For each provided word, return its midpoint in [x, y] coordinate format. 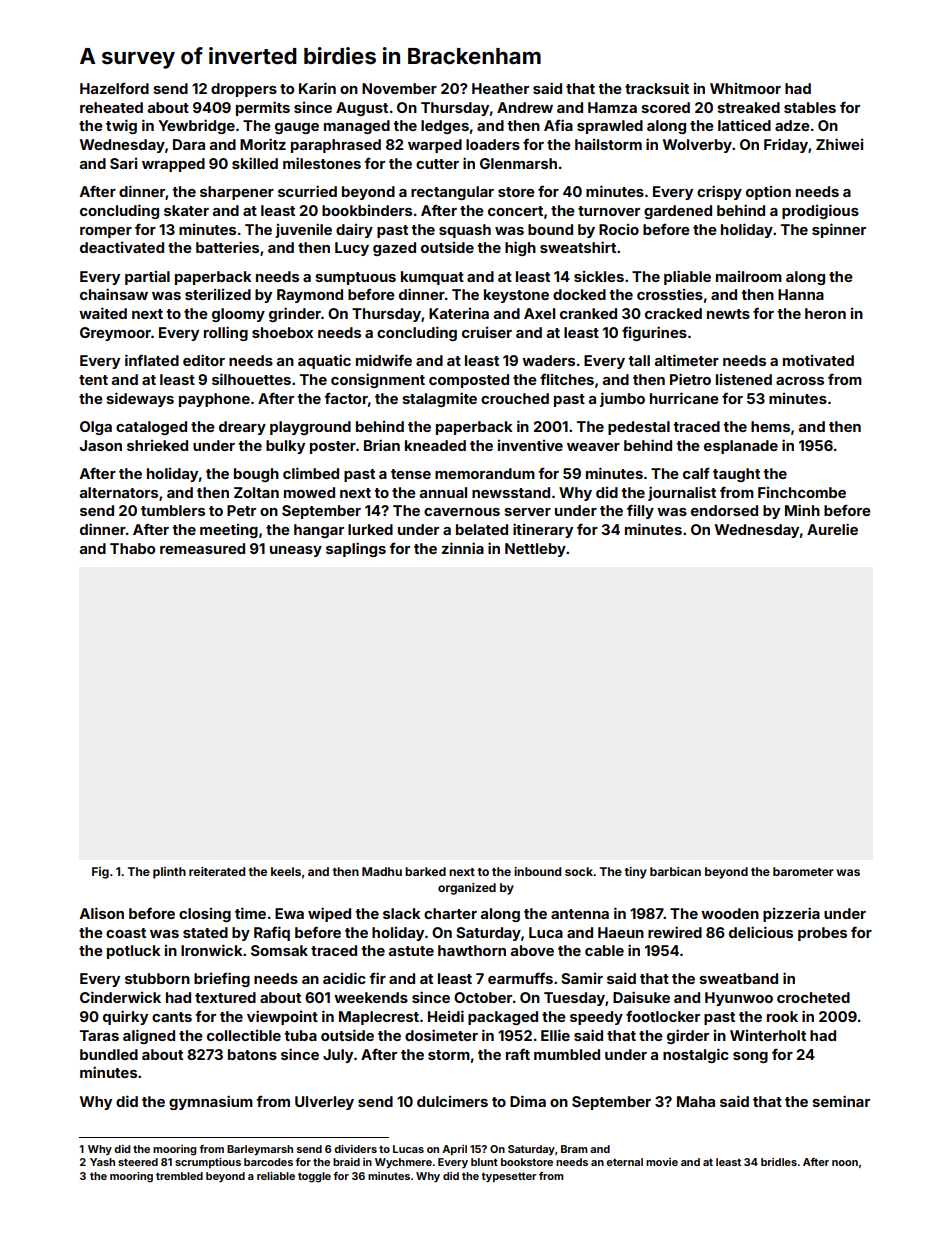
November [399, 88]
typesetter [509, 1177]
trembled [179, 1176]
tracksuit [657, 88]
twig [121, 126]
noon [845, 1163]
